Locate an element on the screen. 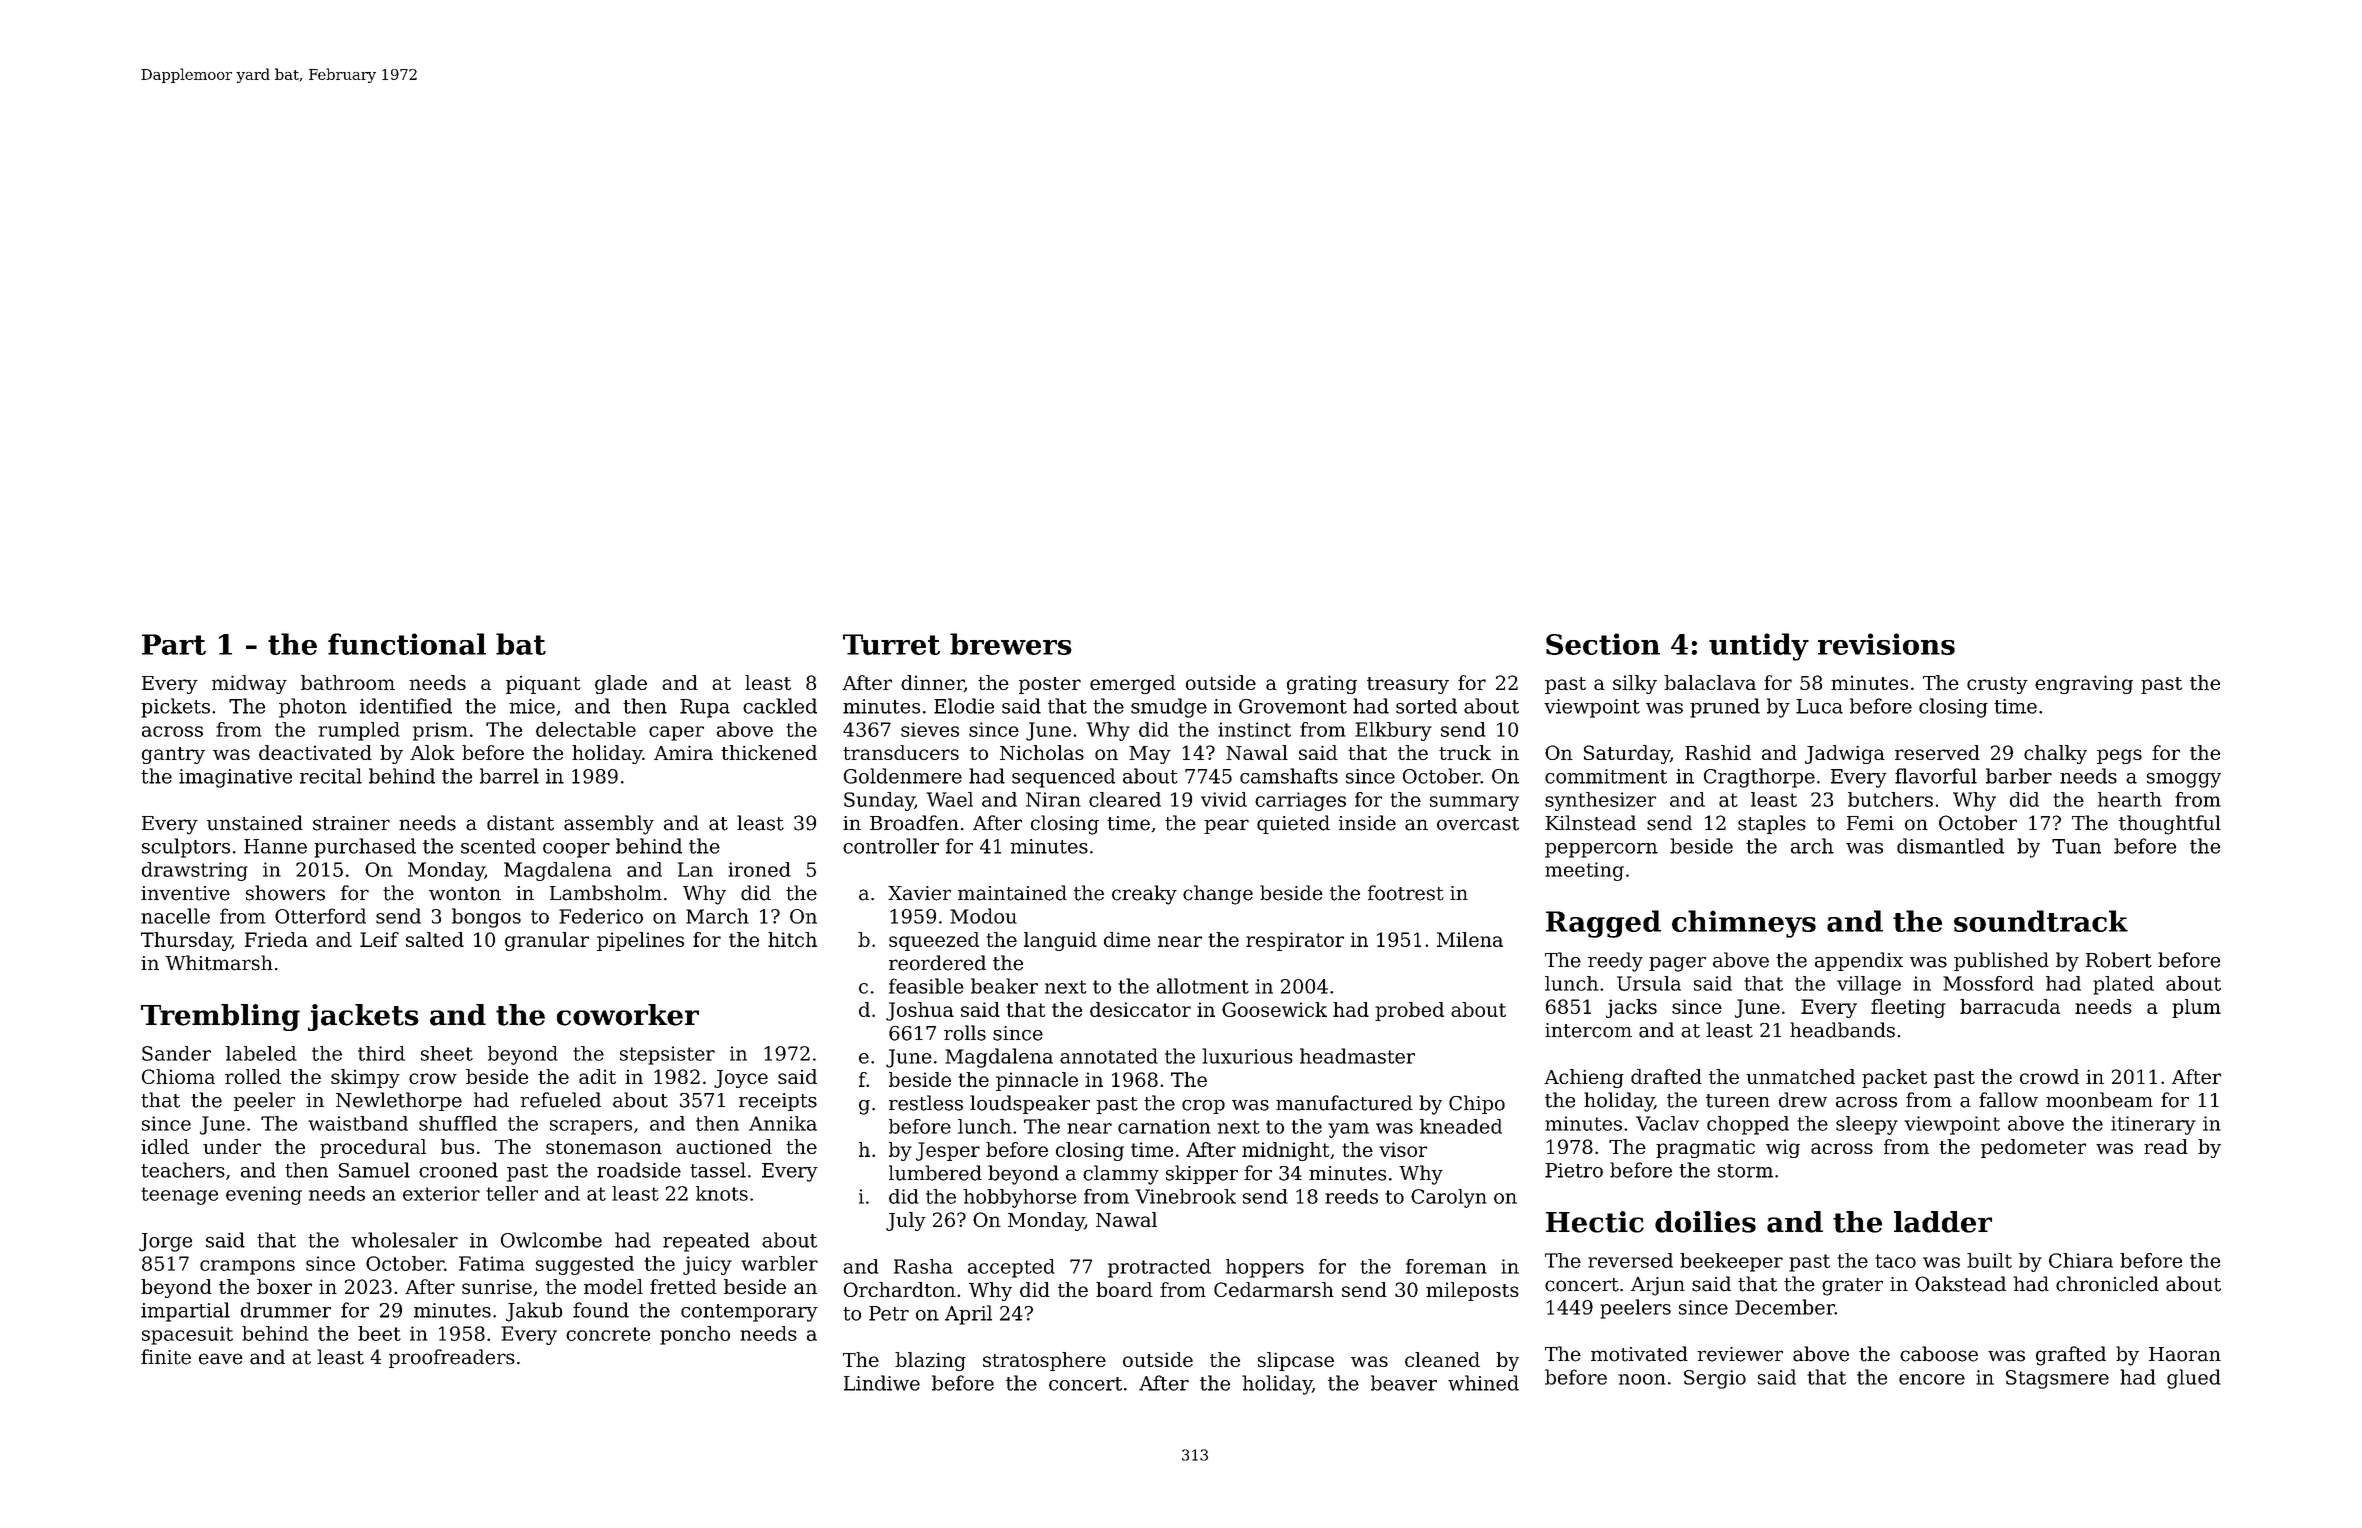 Image resolution: width=2362 pixels, height=1528 pixels. Newlethorpe is located at coordinates (399, 1101).
